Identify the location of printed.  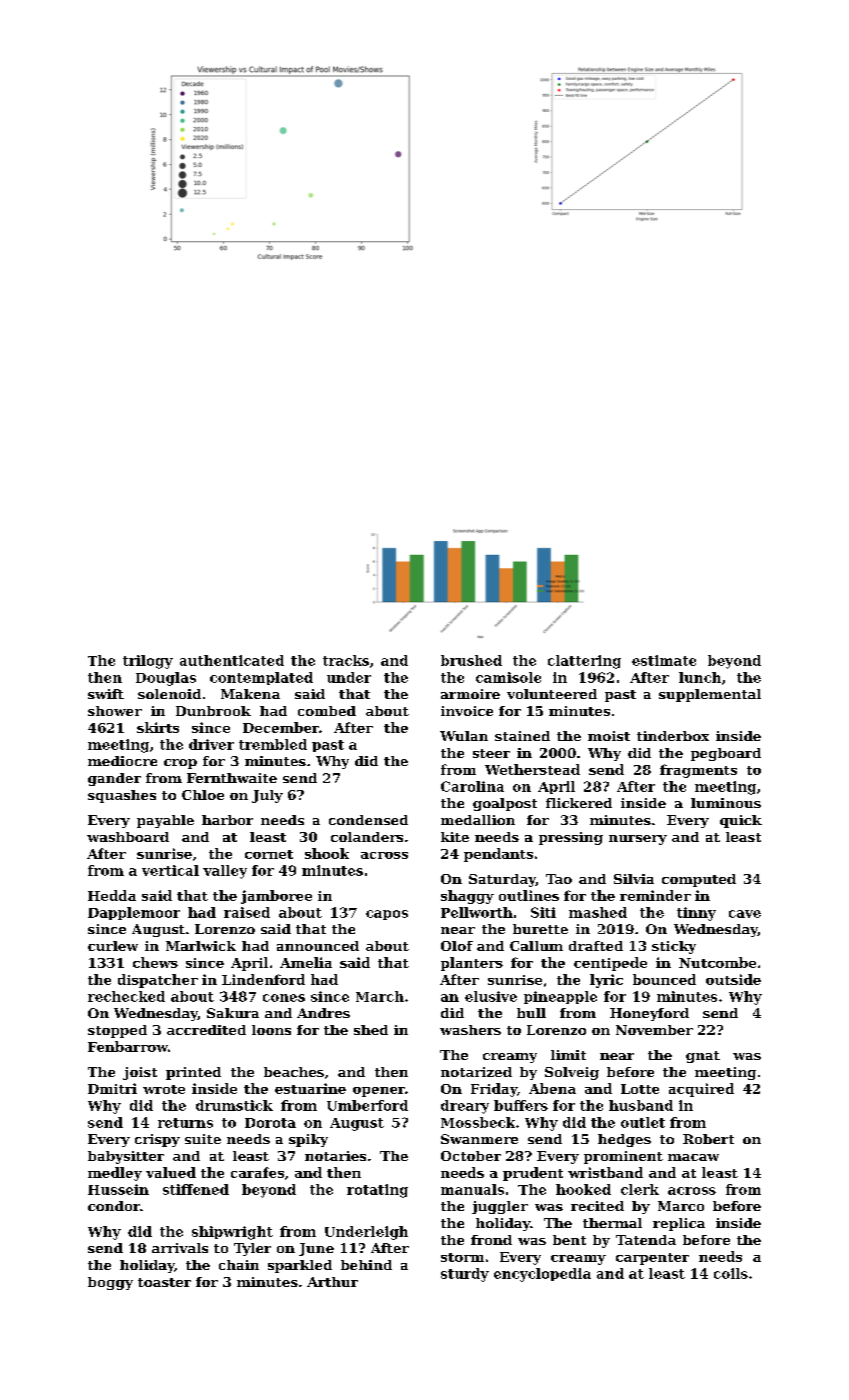
(193, 1073).
